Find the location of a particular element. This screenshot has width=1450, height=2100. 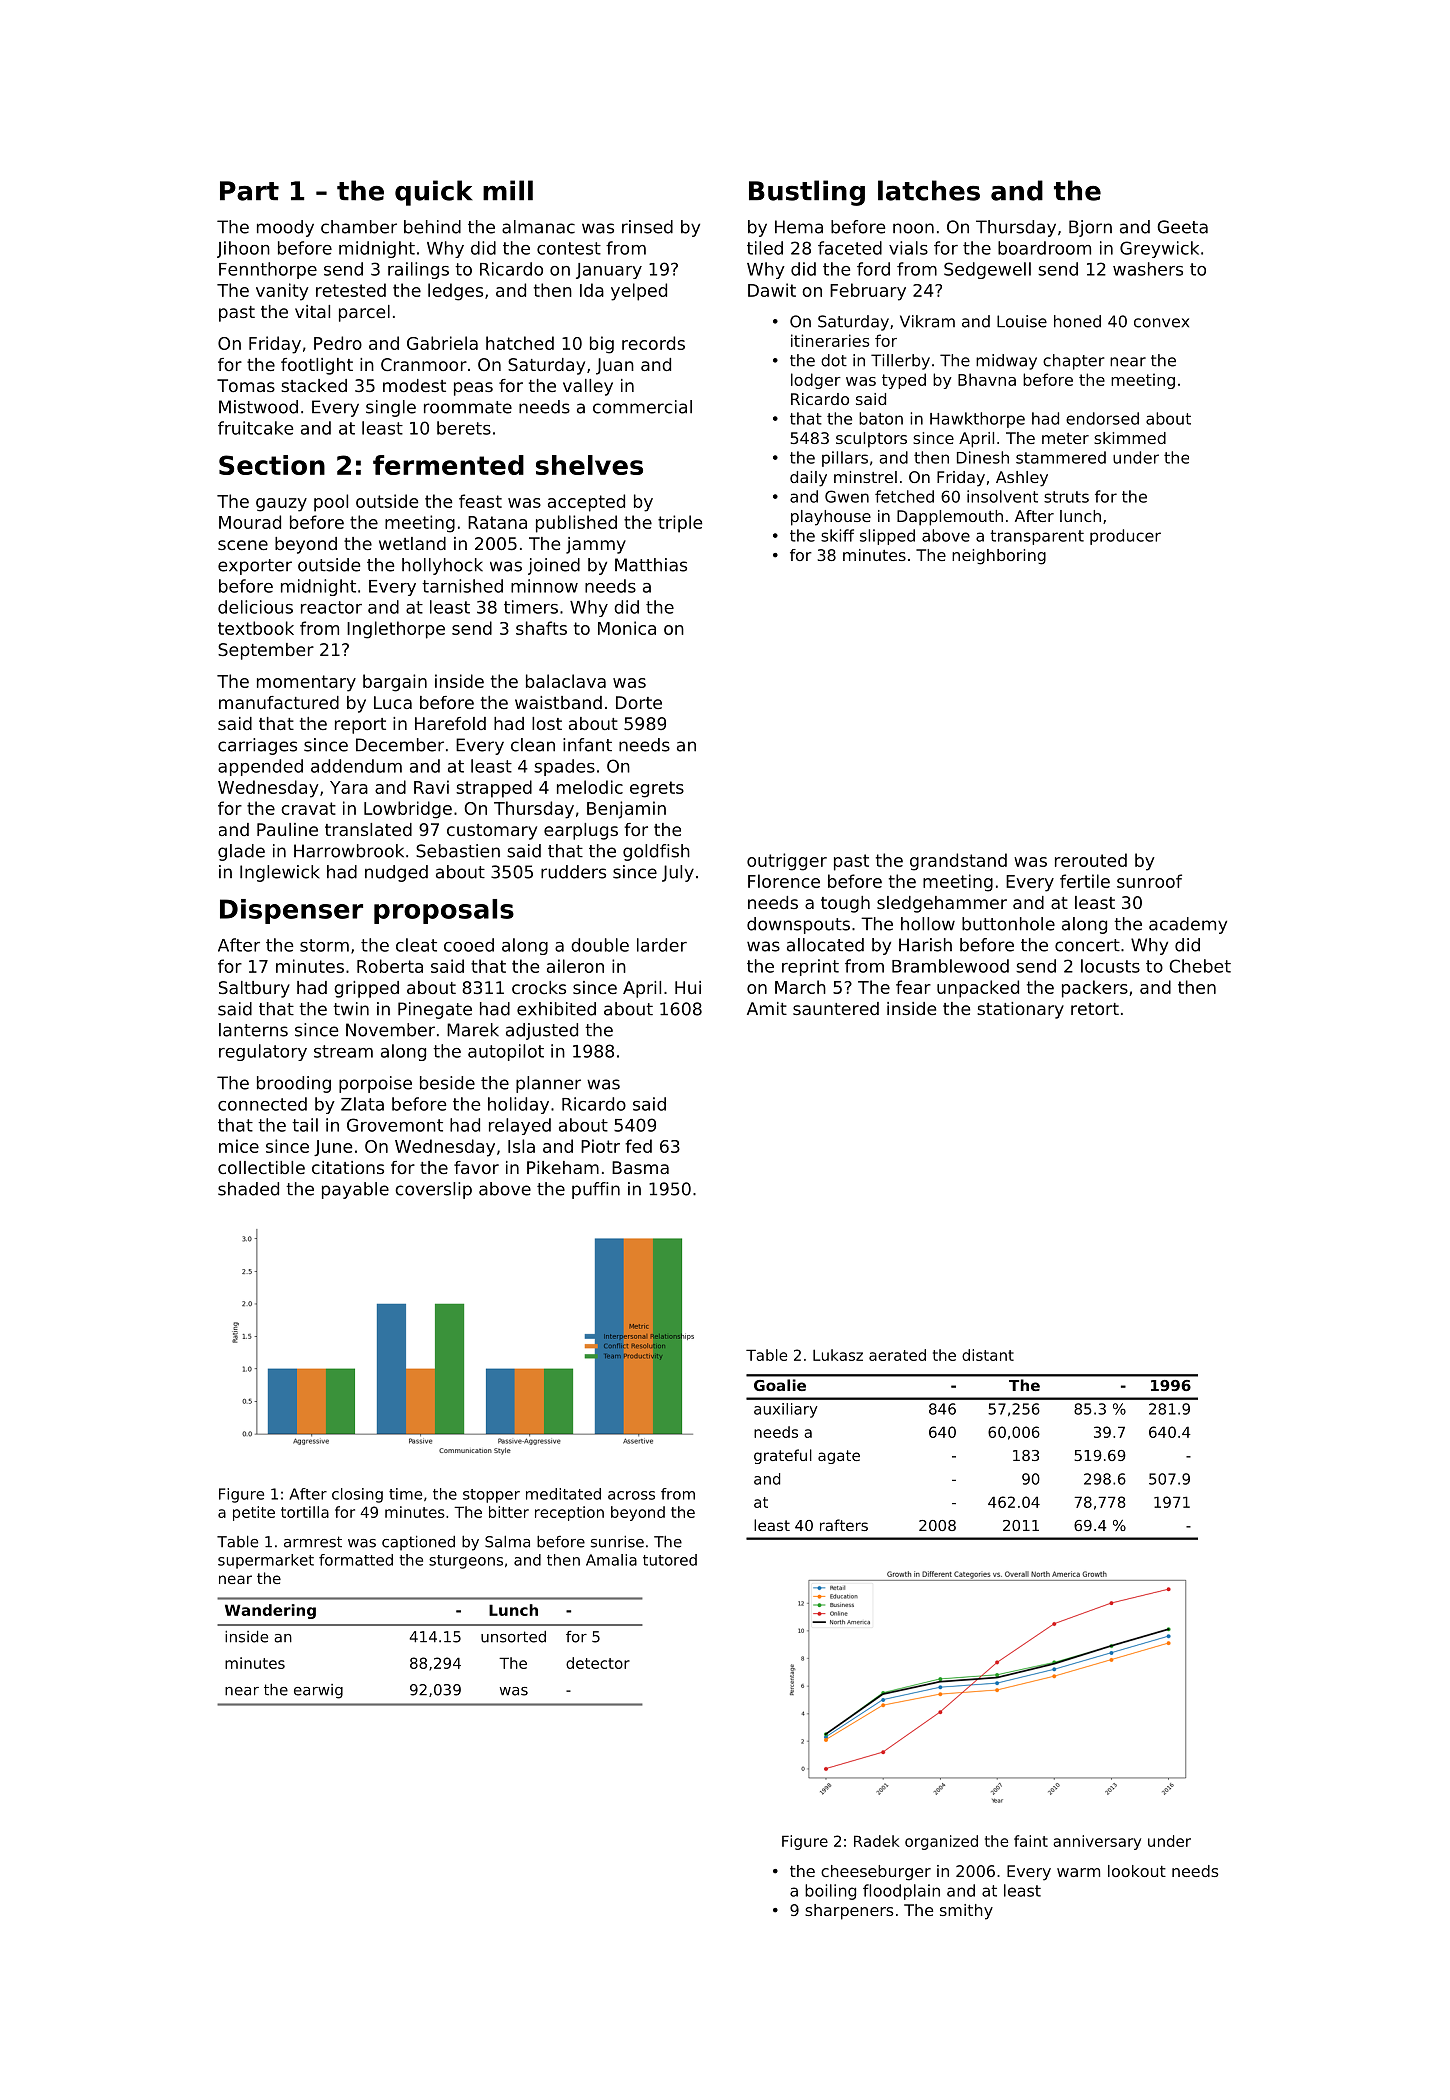

triple is located at coordinates (680, 524).
